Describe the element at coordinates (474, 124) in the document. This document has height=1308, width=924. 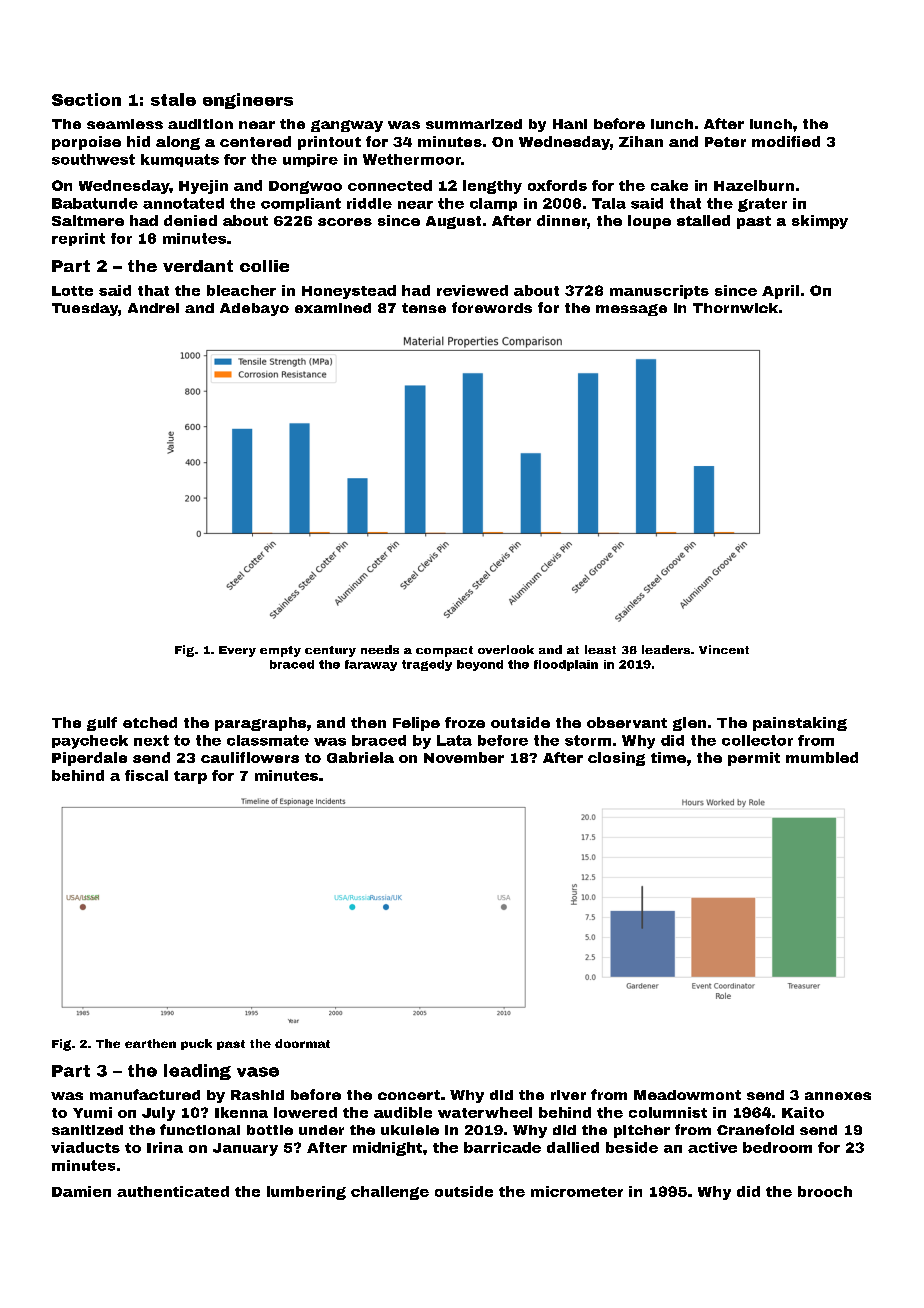
I see `summarized` at that location.
